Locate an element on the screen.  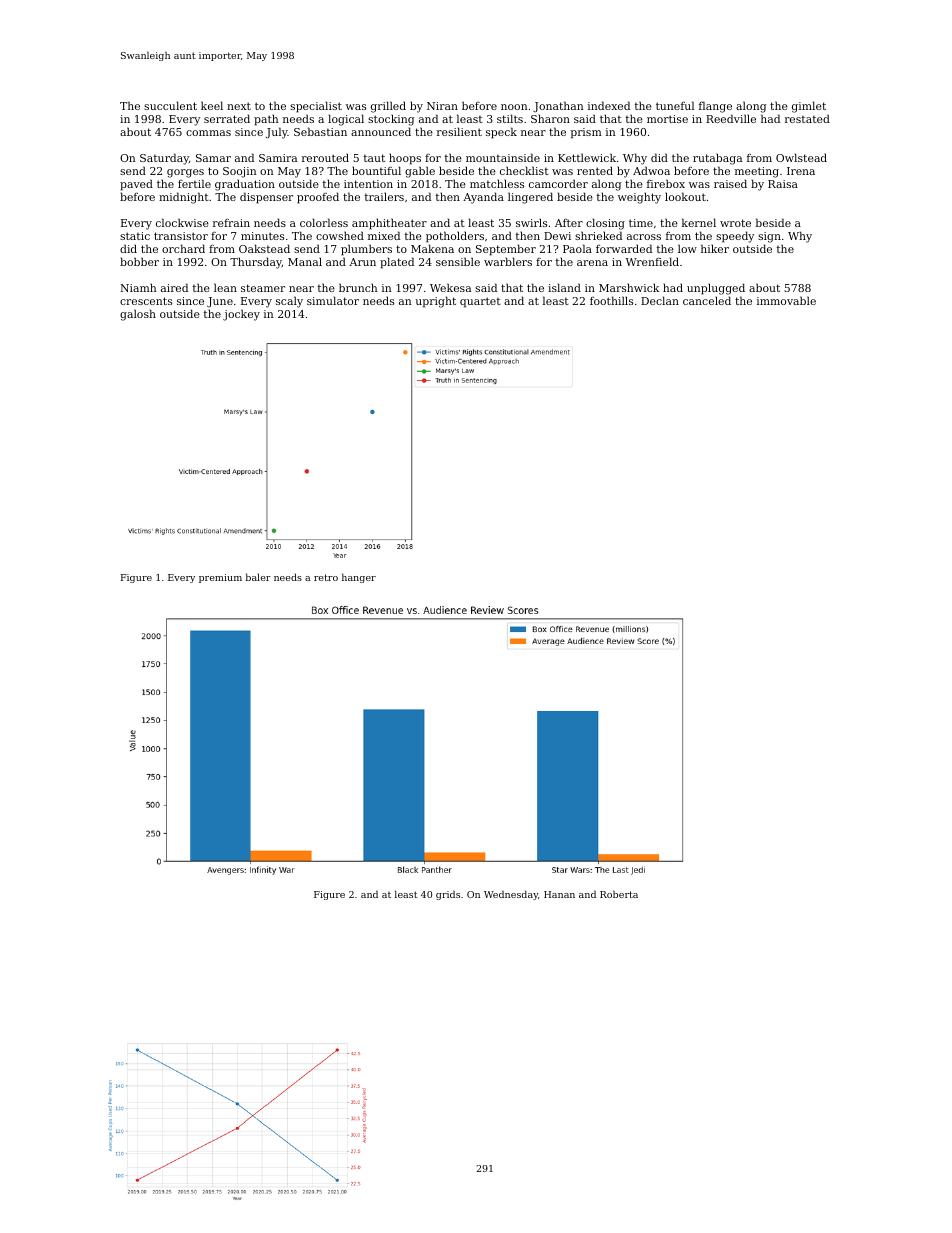
Hanan is located at coordinates (559, 894).
